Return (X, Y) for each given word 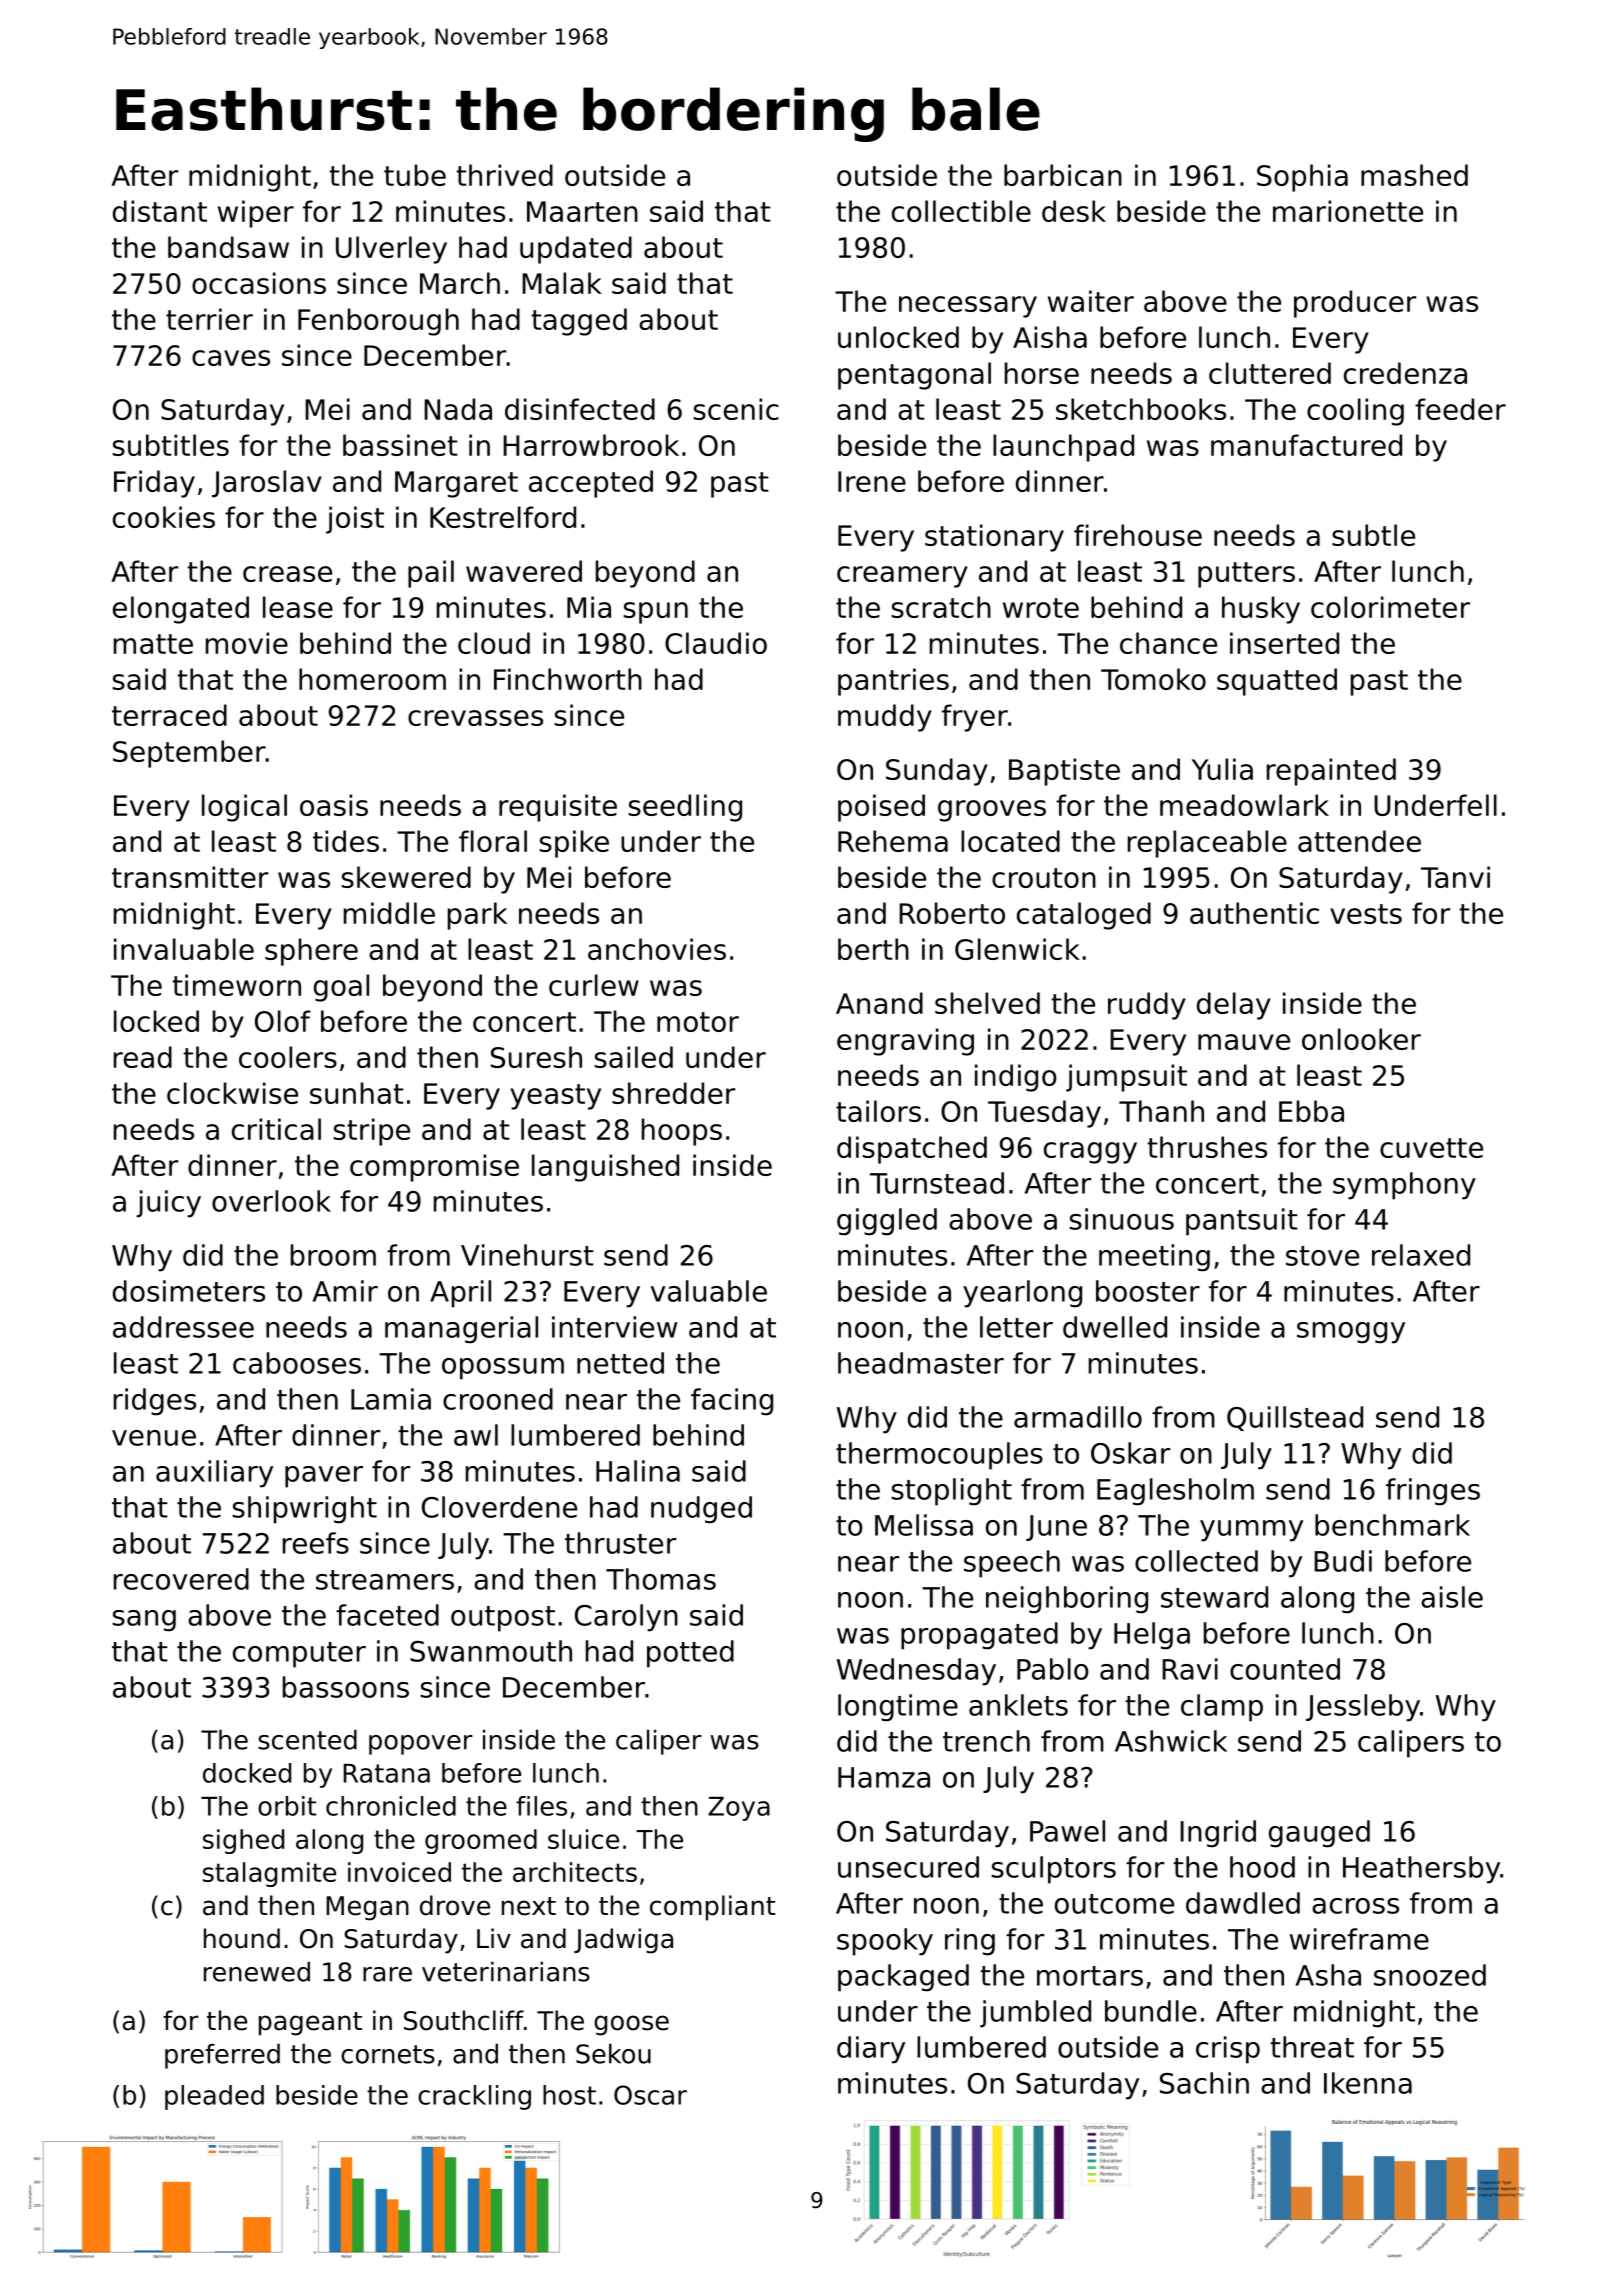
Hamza (884, 1777)
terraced (169, 715)
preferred (222, 2056)
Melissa (924, 1525)
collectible (961, 211)
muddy (885, 718)
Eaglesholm (1175, 1492)
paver (324, 1477)
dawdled (1243, 1903)
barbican (1063, 175)
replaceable (1207, 844)
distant (160, 211)
